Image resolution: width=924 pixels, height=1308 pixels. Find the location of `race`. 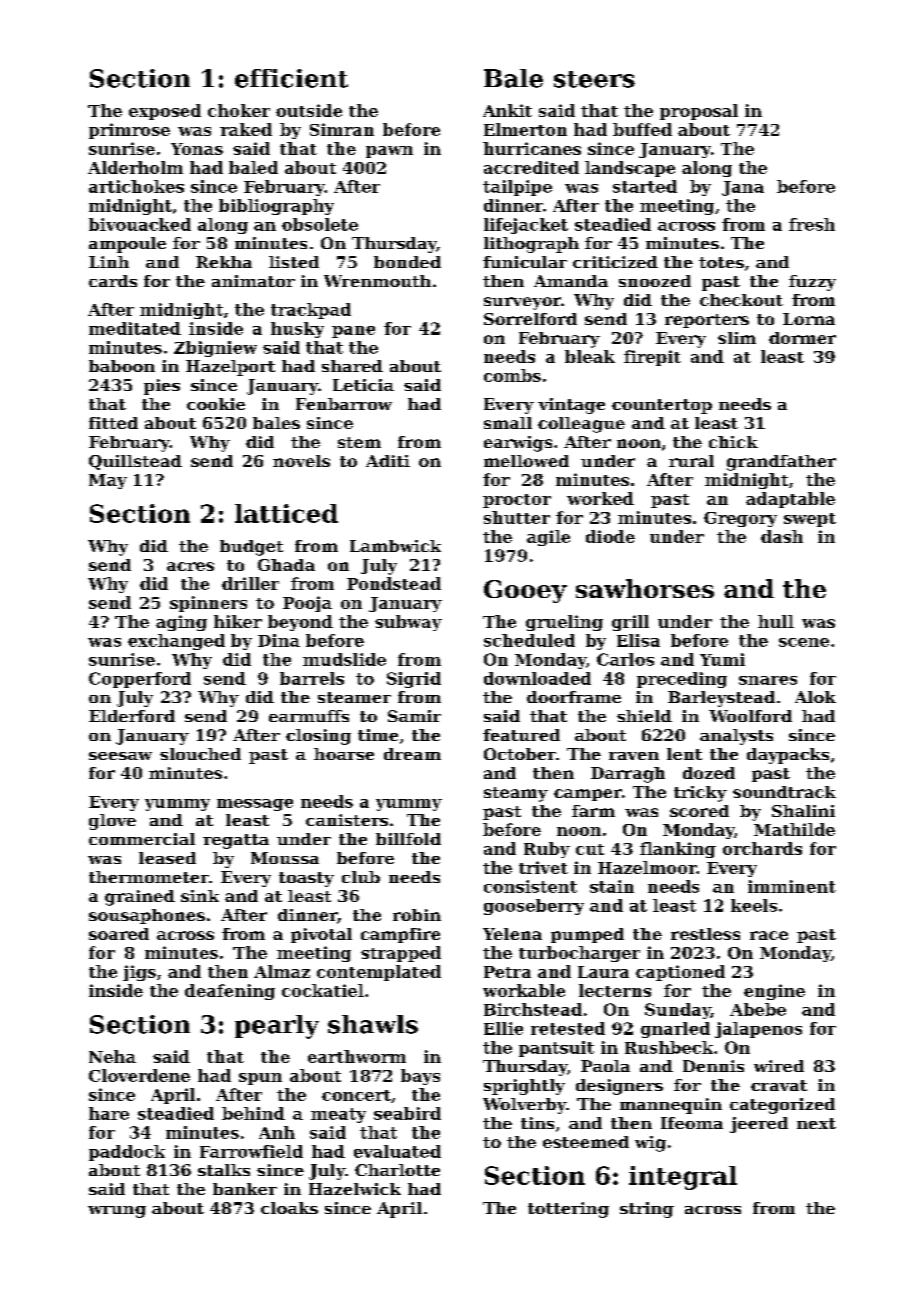

race is located at coordinates (769, 935).
